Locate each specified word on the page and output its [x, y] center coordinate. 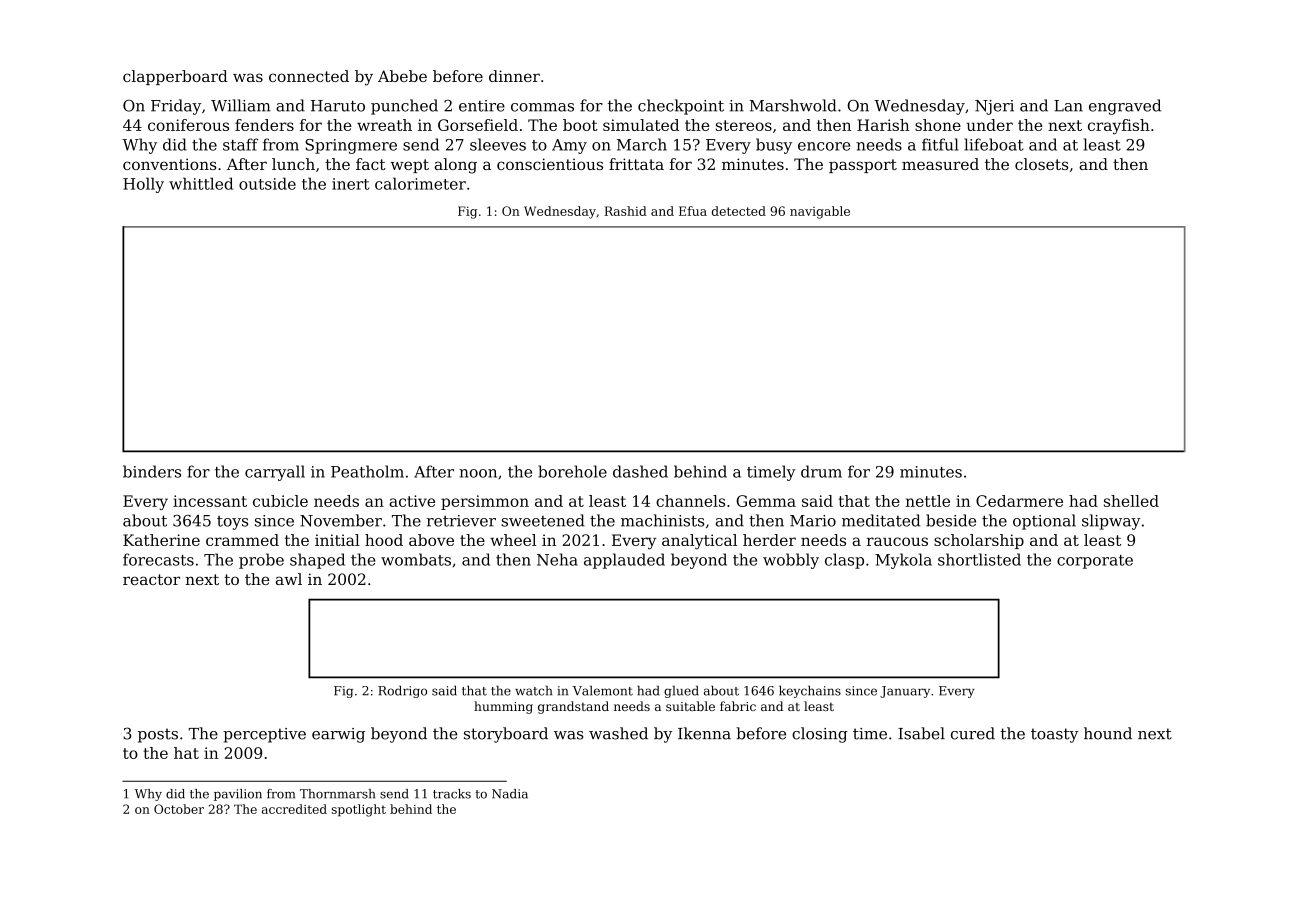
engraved [1125, 107]
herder [769, 540]
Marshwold [793, 105]
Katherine [161, 540]
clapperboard [175, 77]
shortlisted [979, 559]
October [179, 809]
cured [973, 733]
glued [681, 691]
